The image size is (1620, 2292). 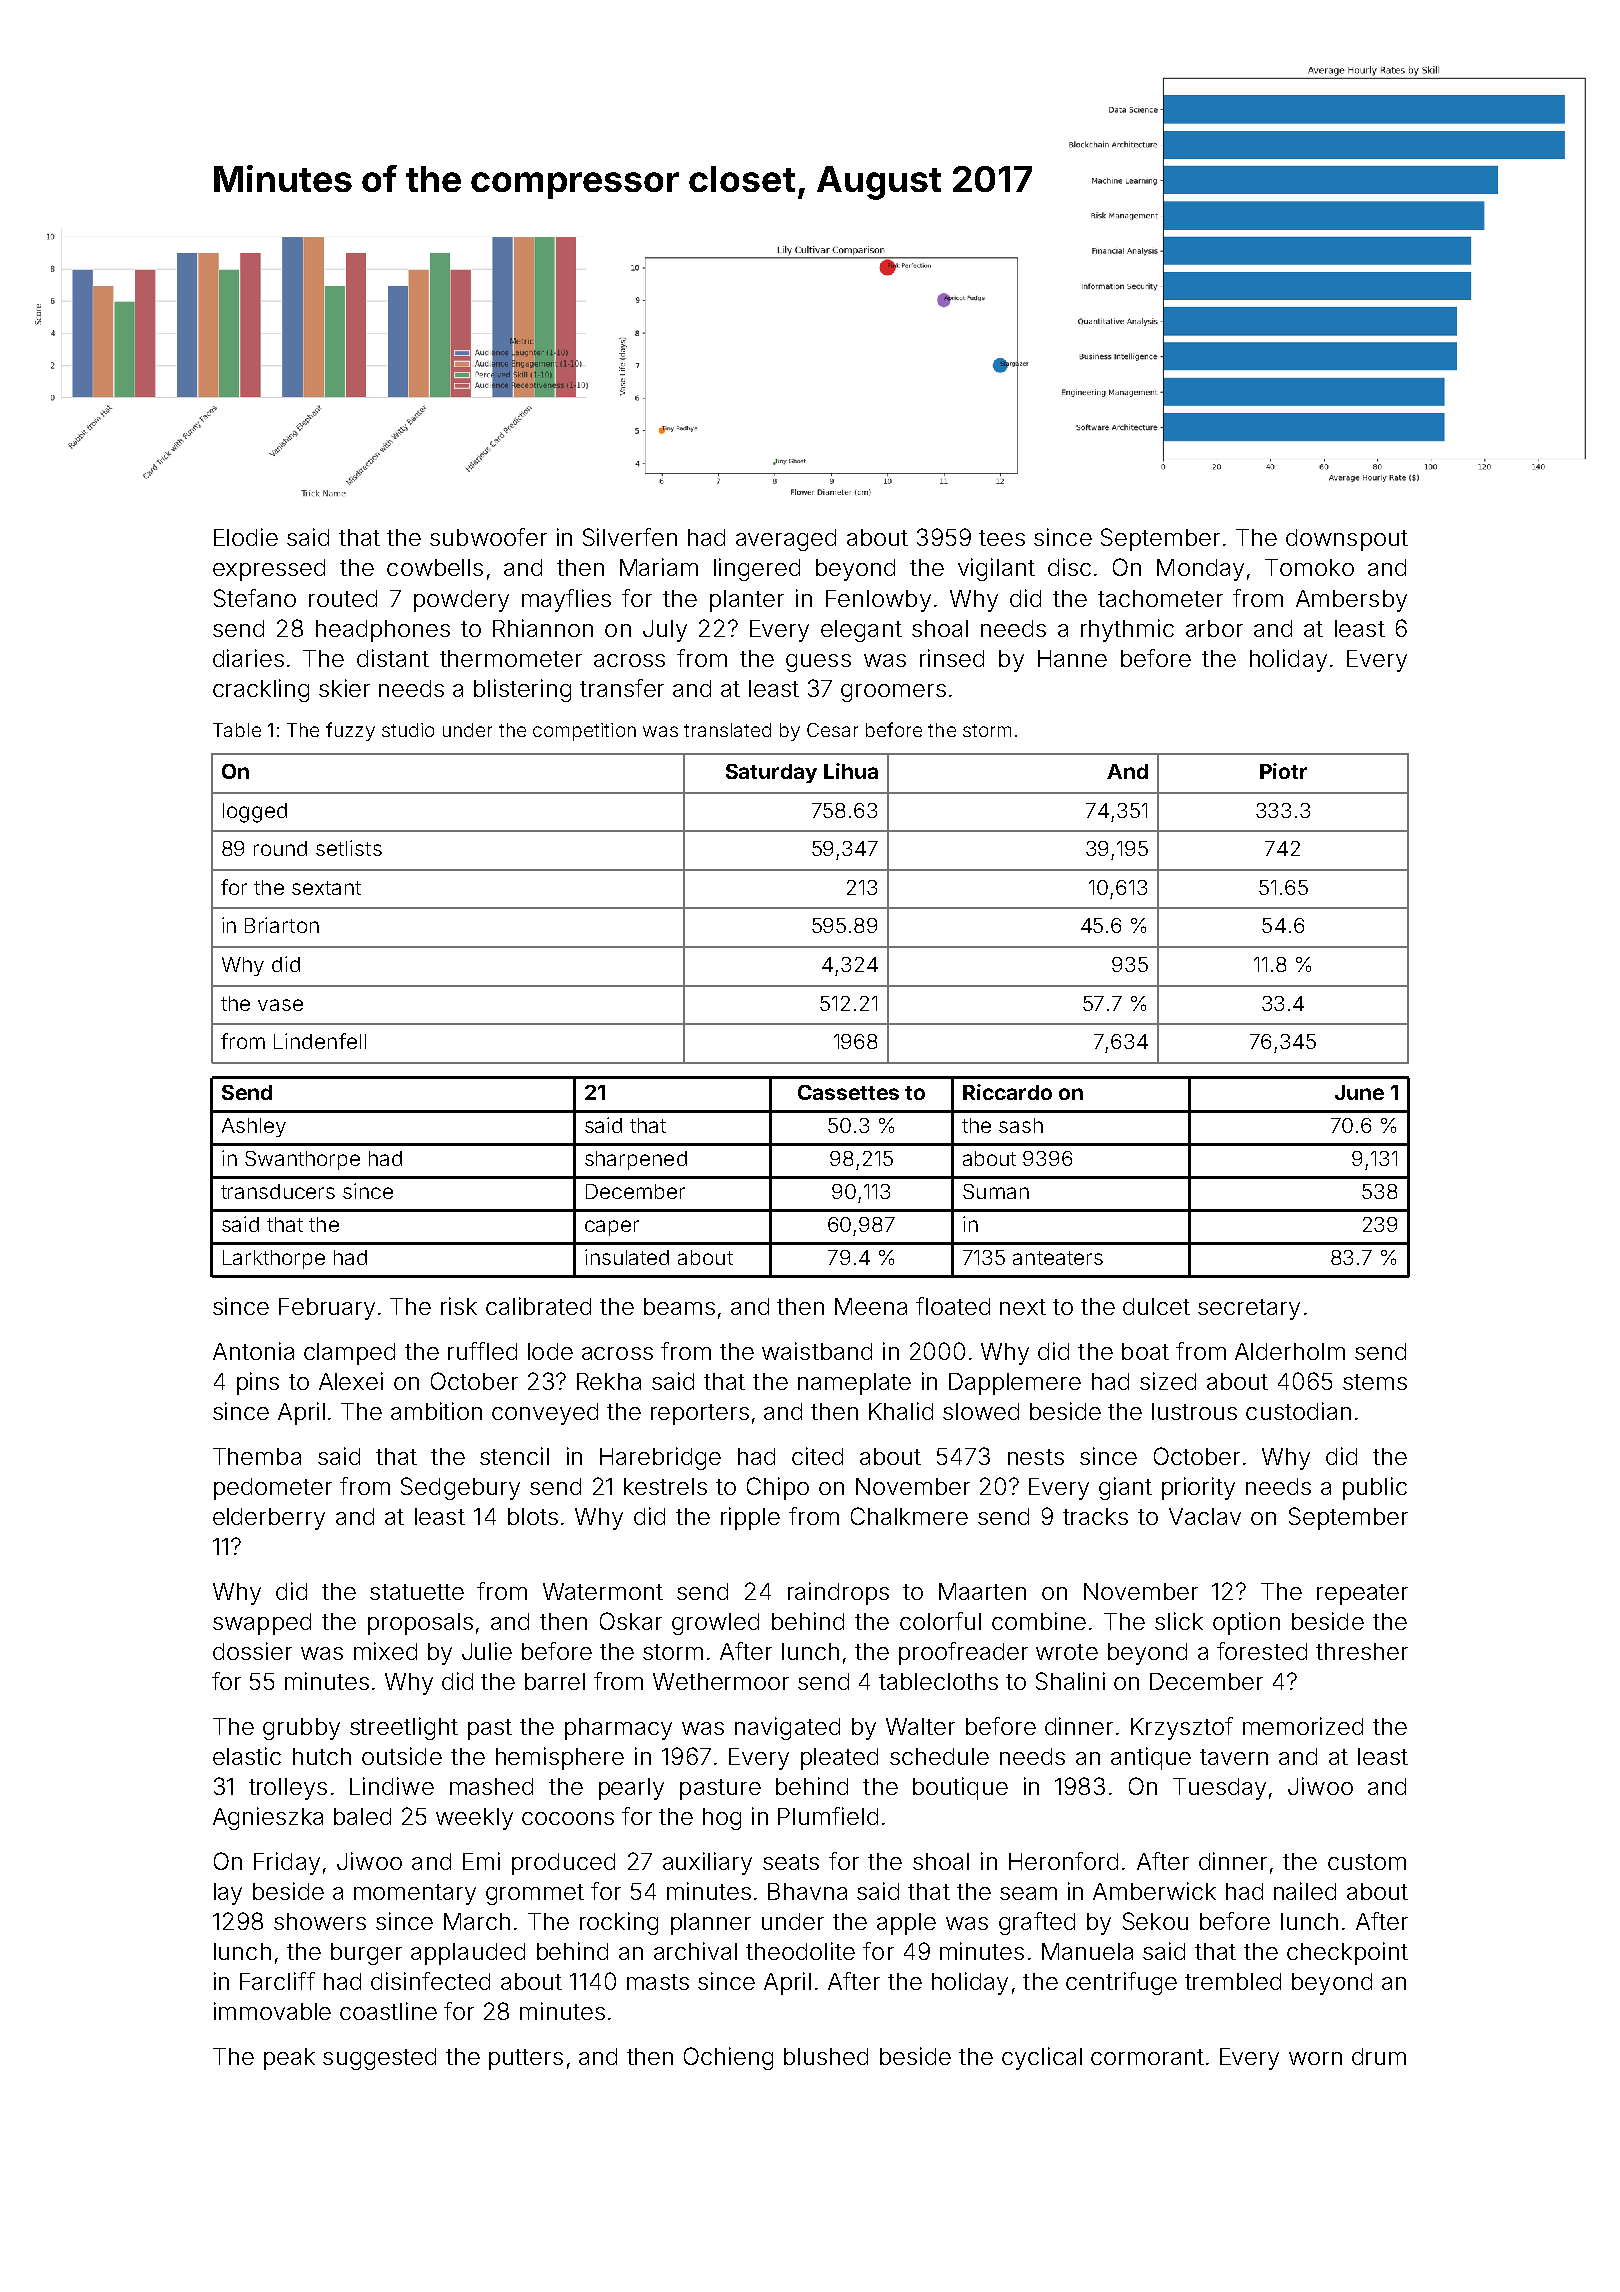 I want to click on Meena, so click(x=871, y=1306).
